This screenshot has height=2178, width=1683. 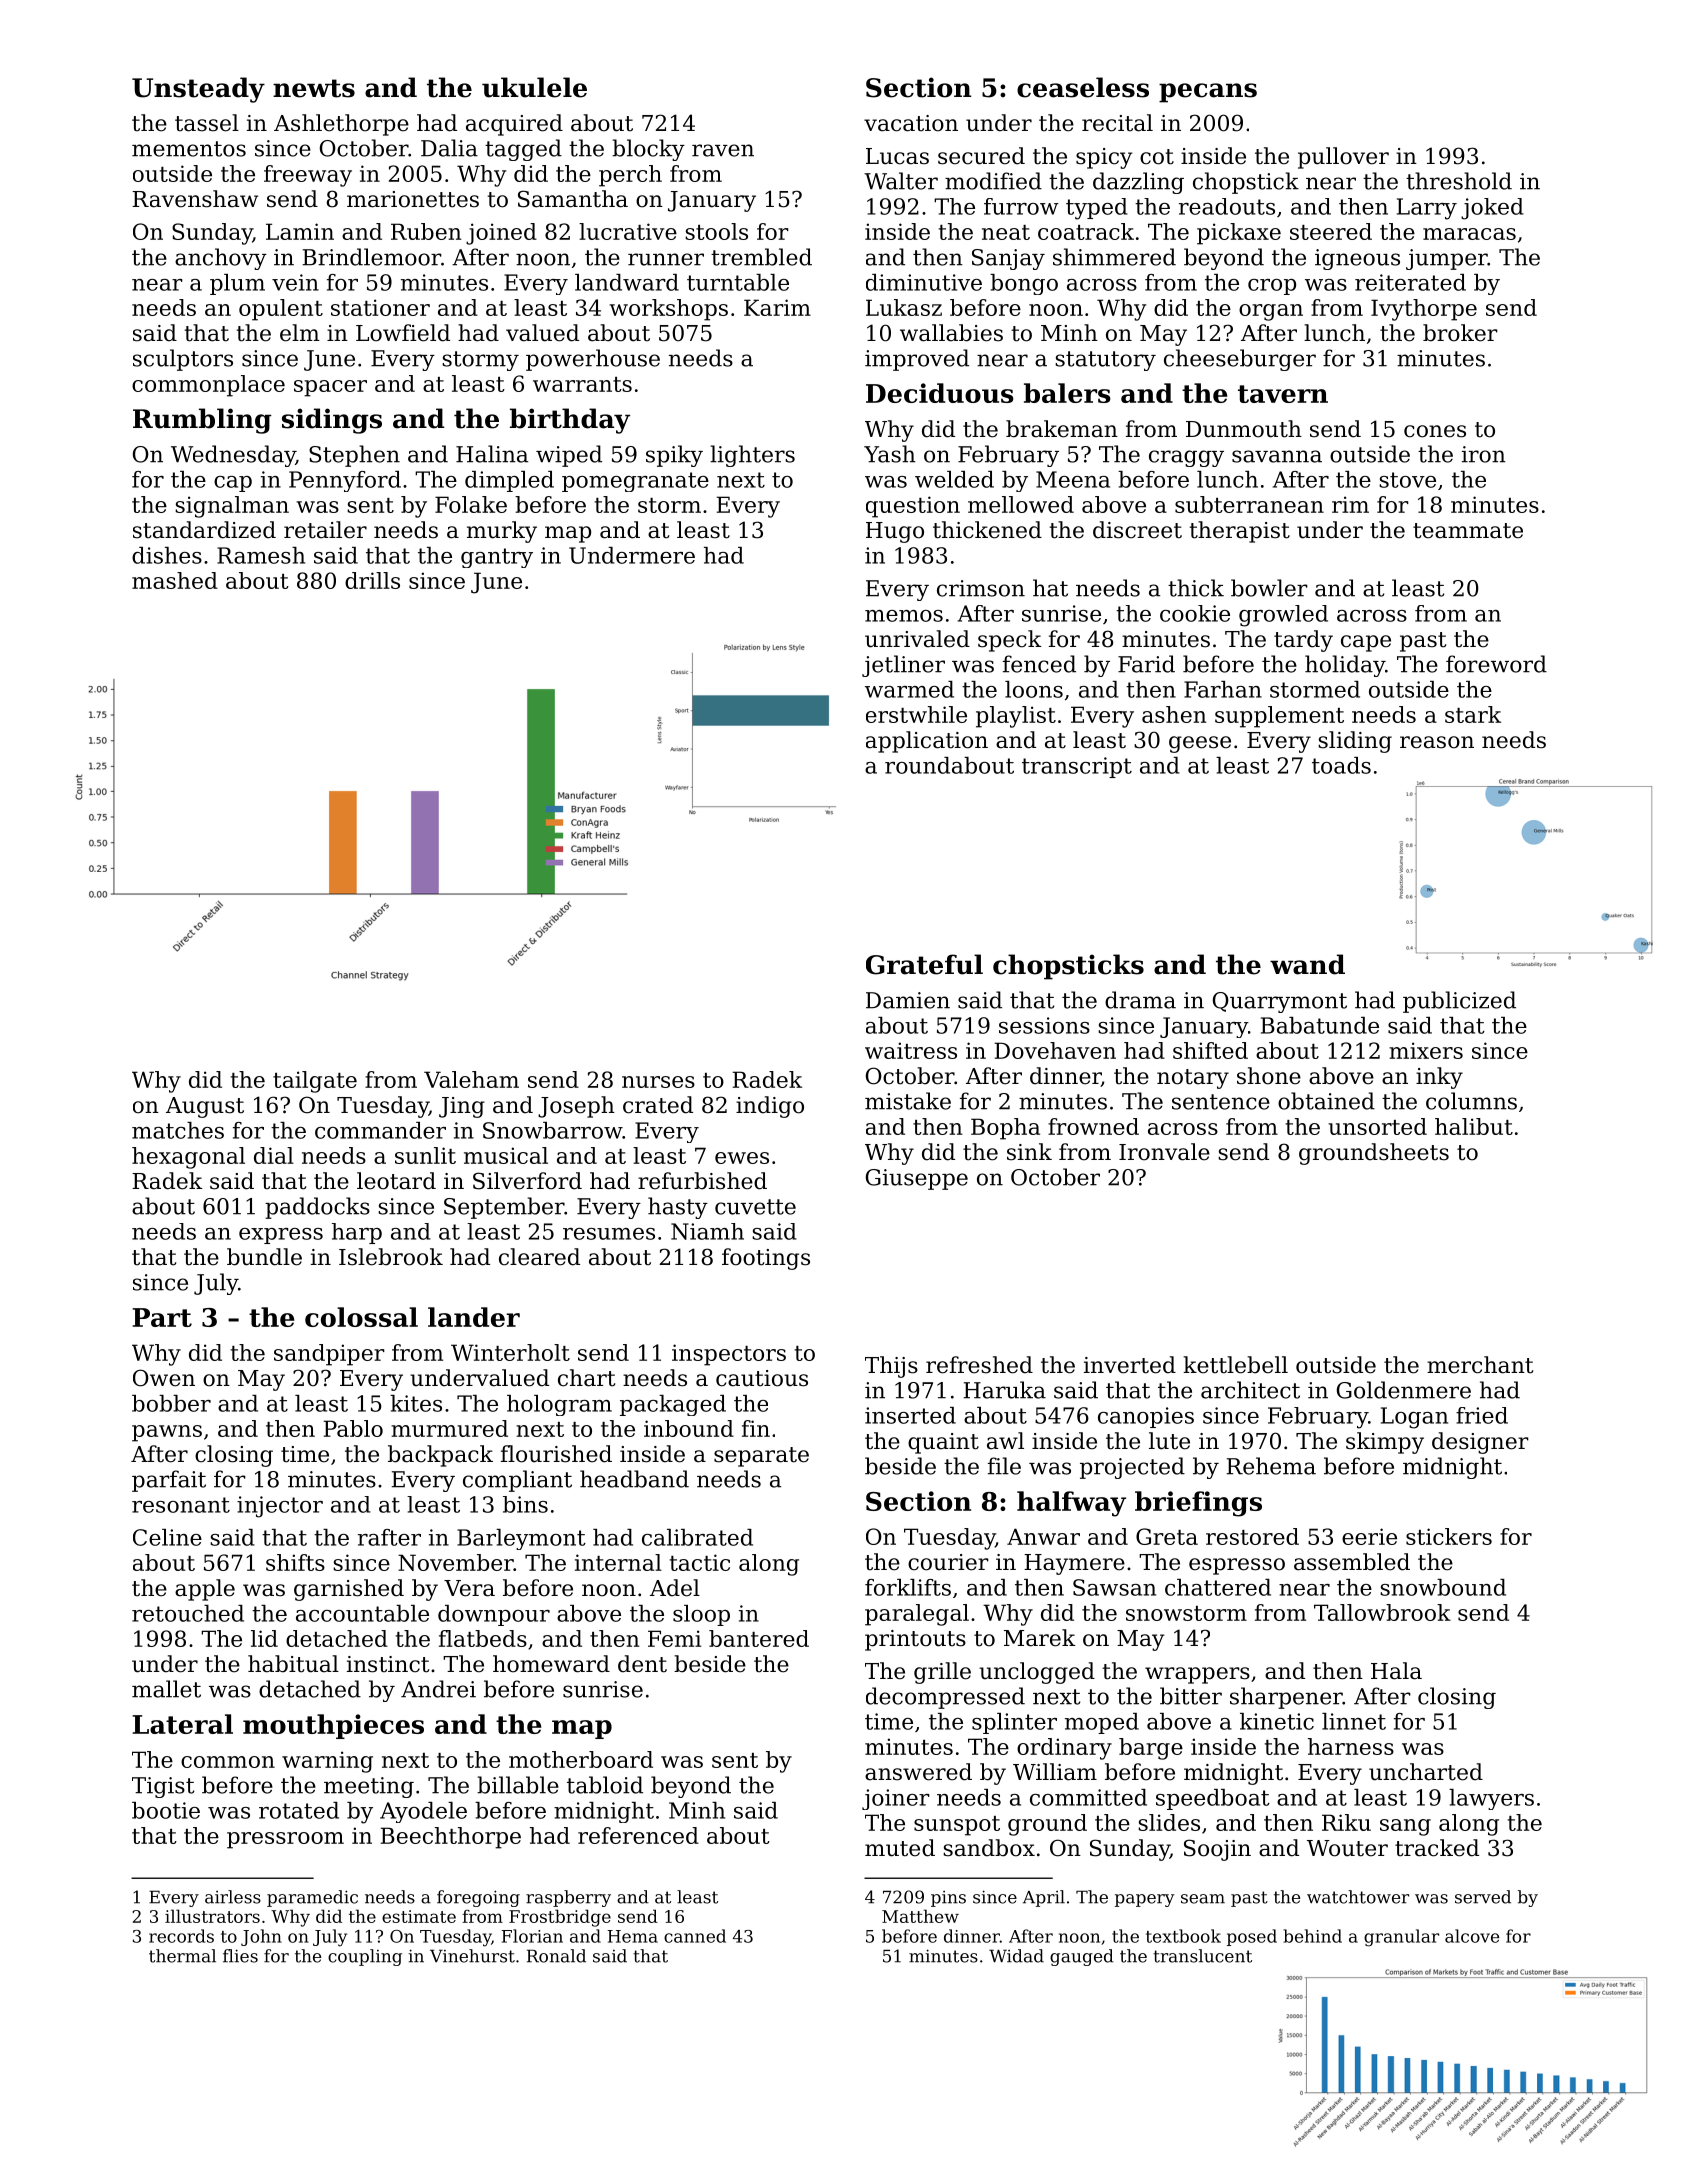 I want to click on ukulele, so click(x=534, y=87).
